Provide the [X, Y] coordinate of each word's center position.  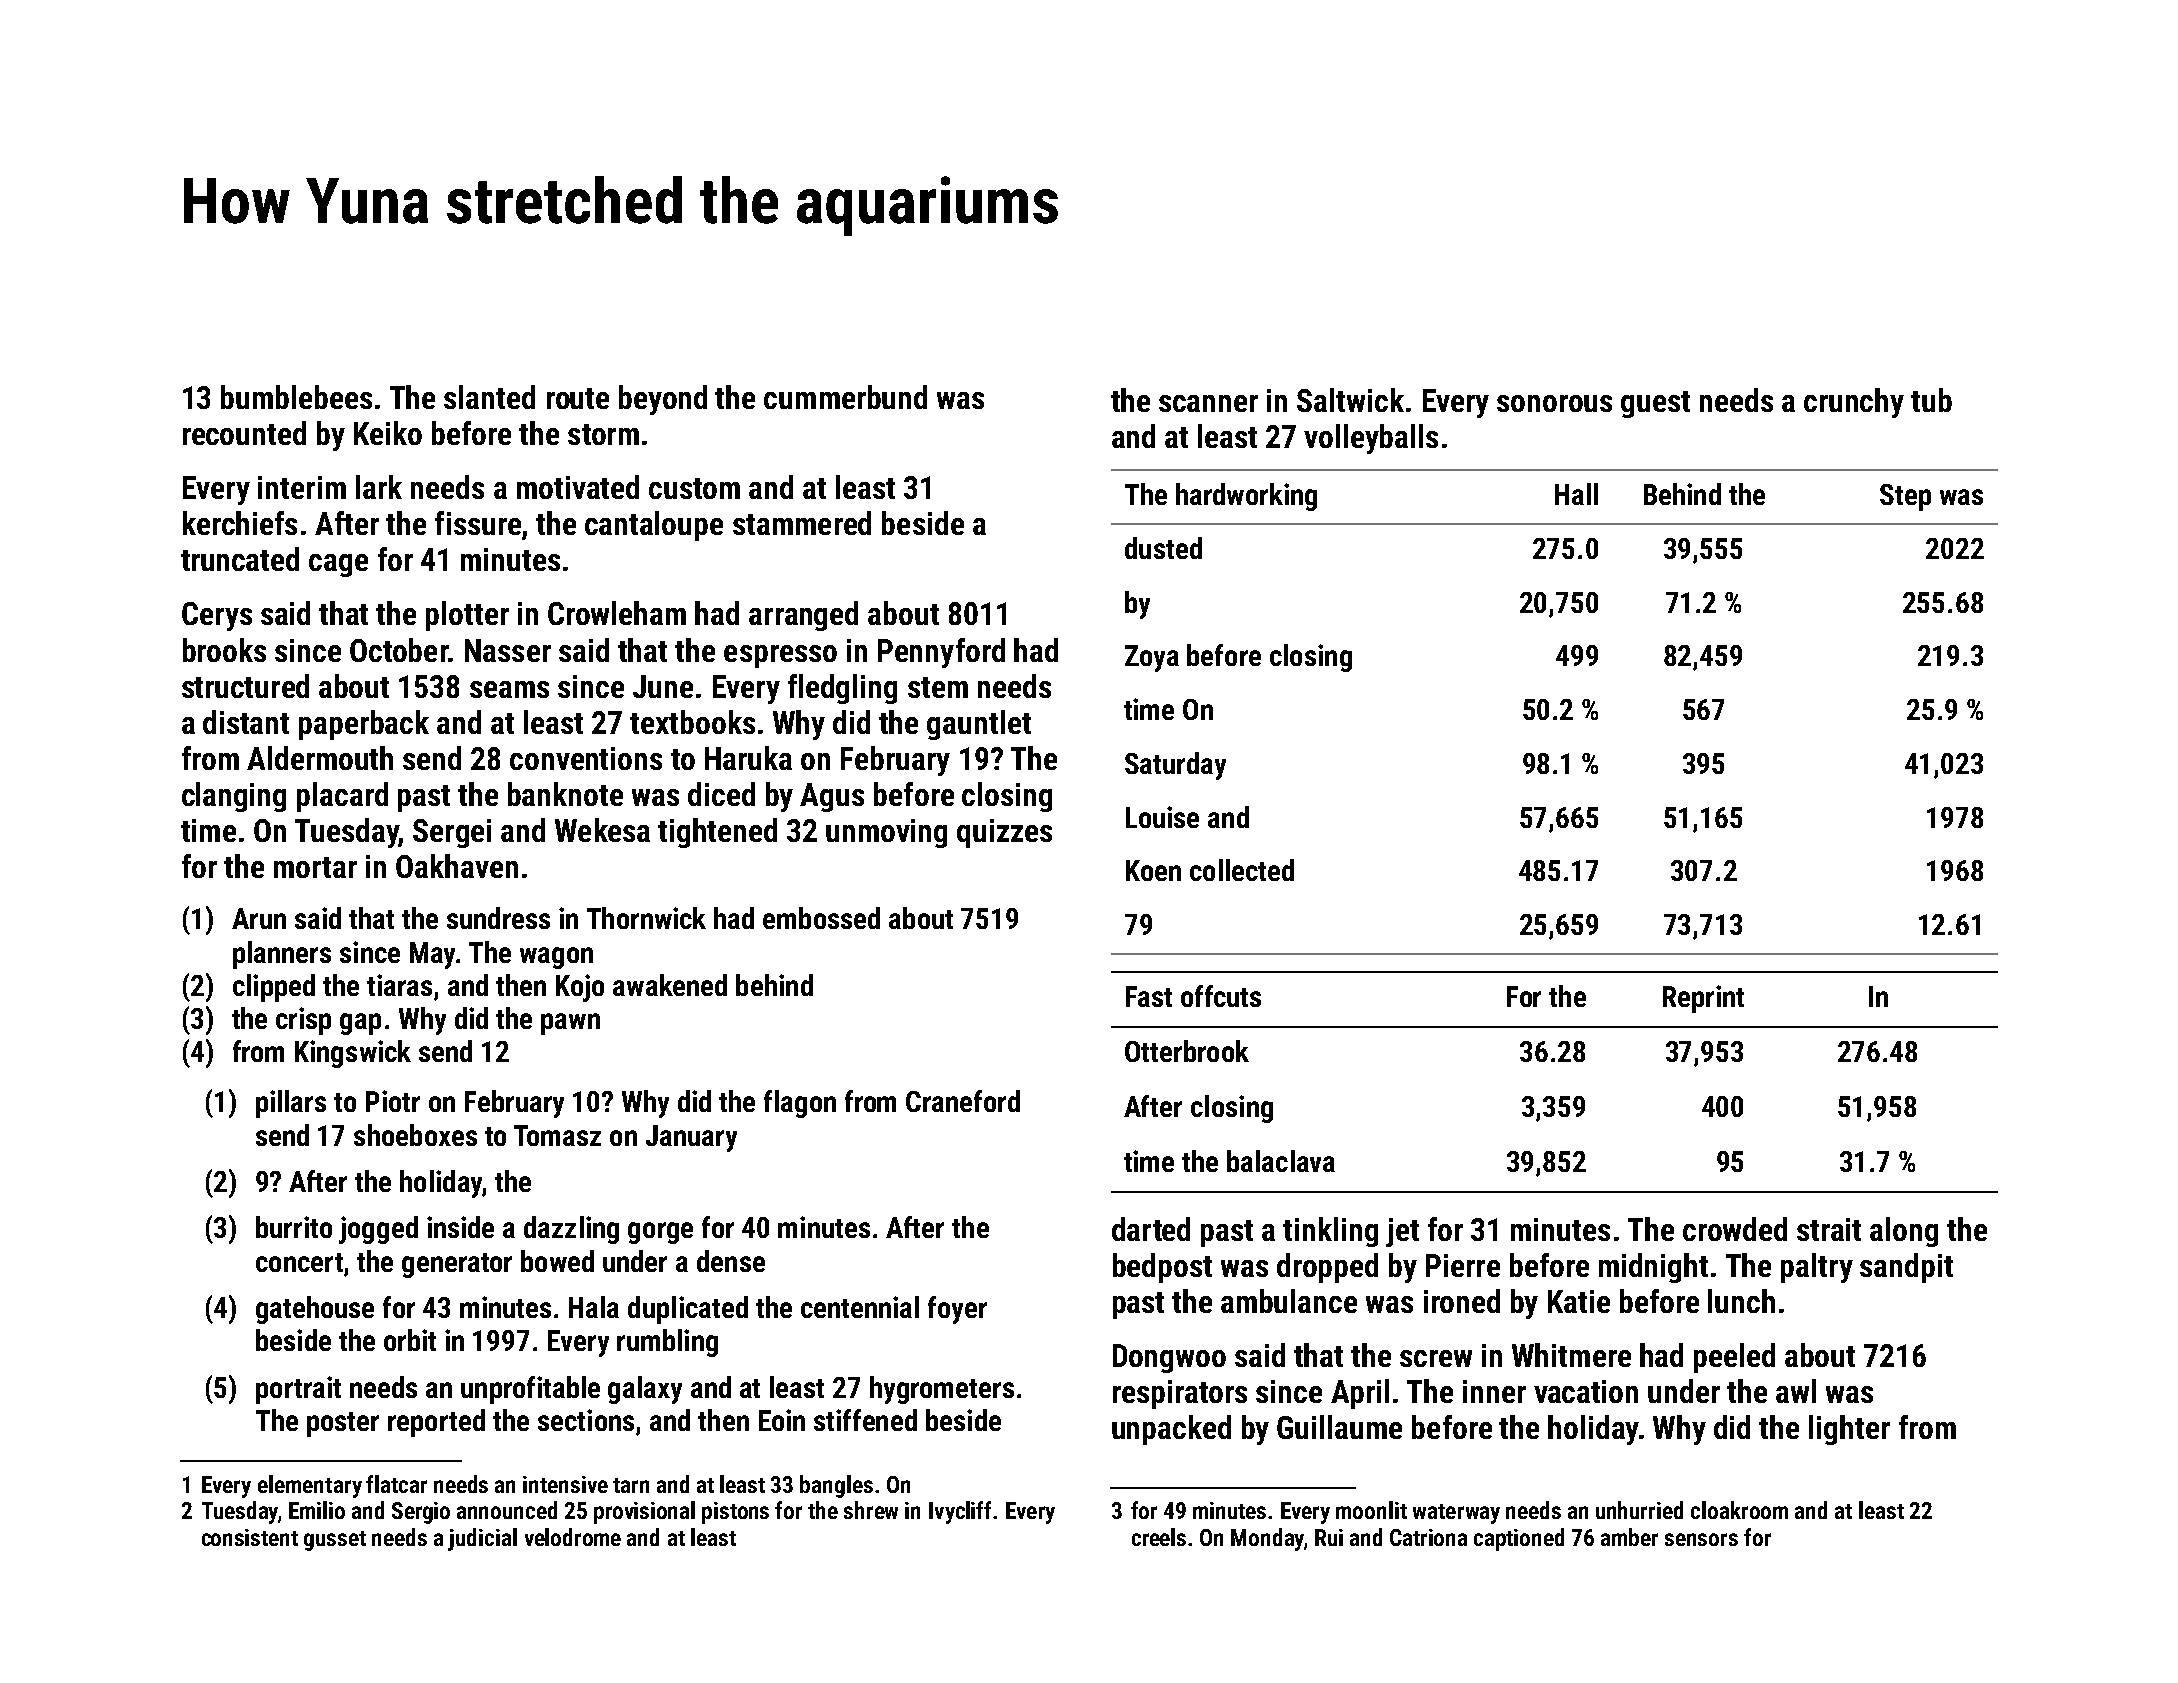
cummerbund [845, 397]
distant [246, 722]
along [1904, 1232]
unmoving [886, 833]
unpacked [1171, 1430]
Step [1905, 497]
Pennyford [941, 653]
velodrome [573, 1537]
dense [731, 1261]
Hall [1576, 494]
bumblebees [296, 397]
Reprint [1703, 999]
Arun [259, 918]
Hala [594, 1307]
